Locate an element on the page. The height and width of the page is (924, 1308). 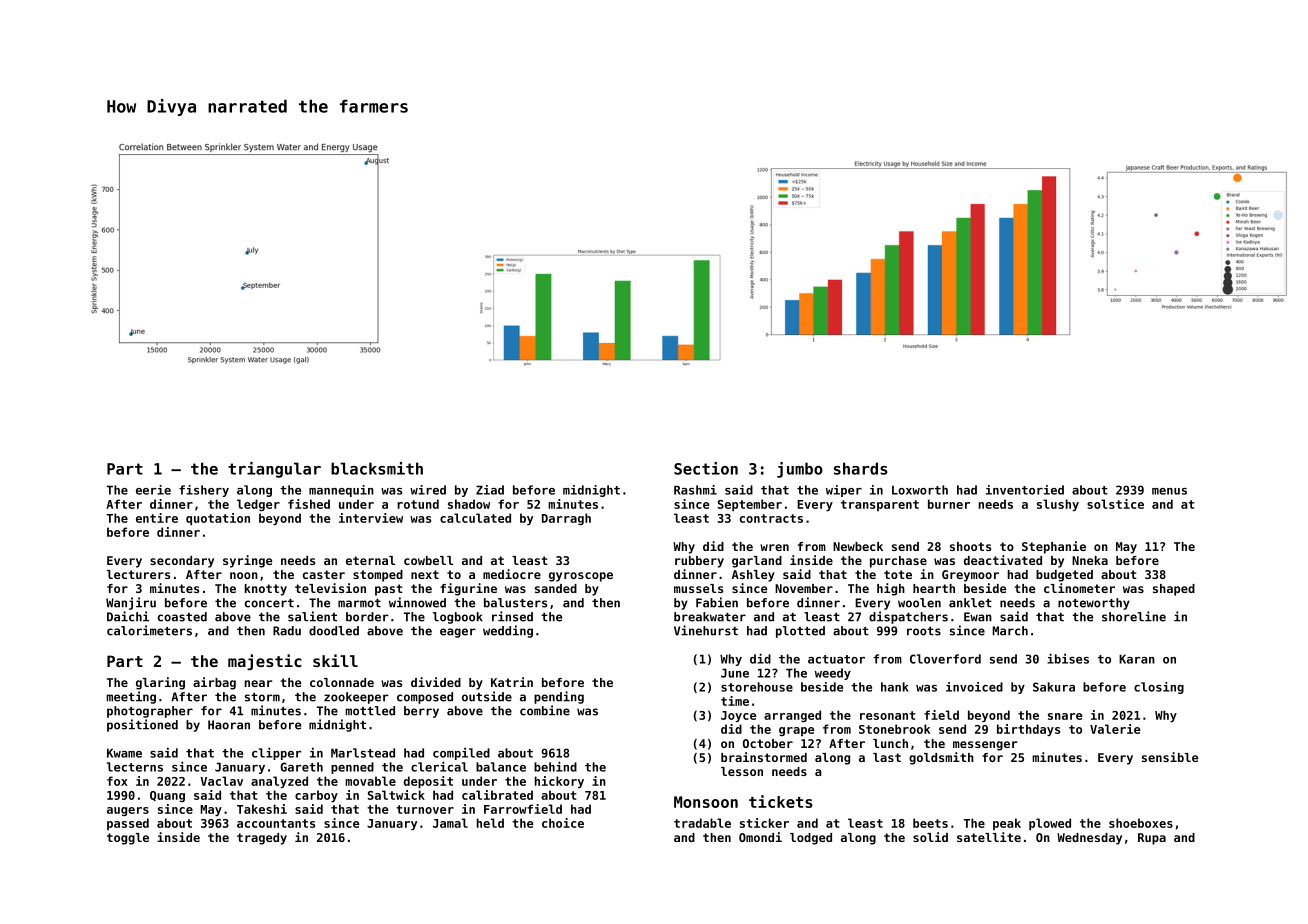
Quang is located at coordinates (167, 796).
